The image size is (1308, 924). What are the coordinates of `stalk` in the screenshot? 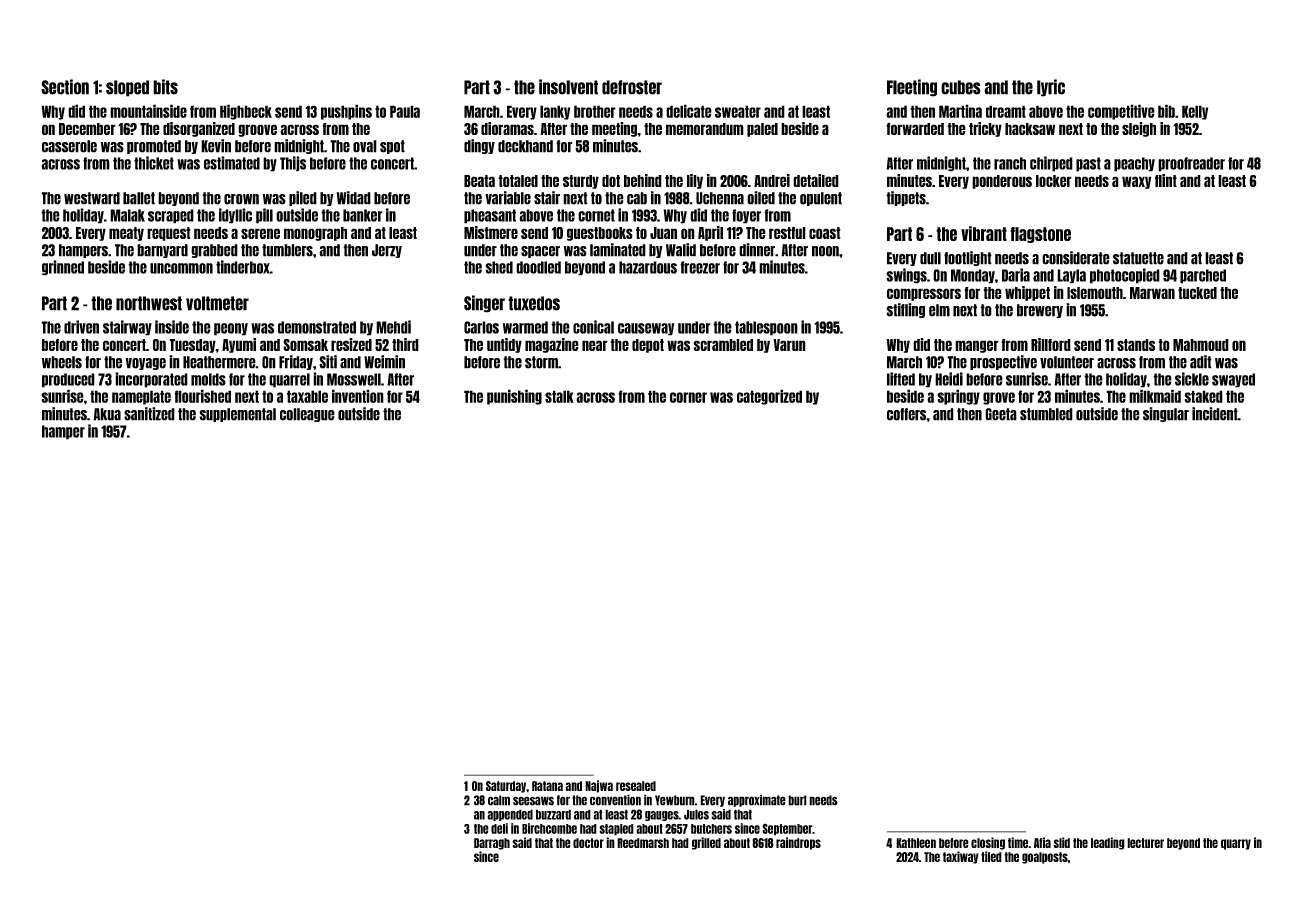 It's located at (559, 396).
